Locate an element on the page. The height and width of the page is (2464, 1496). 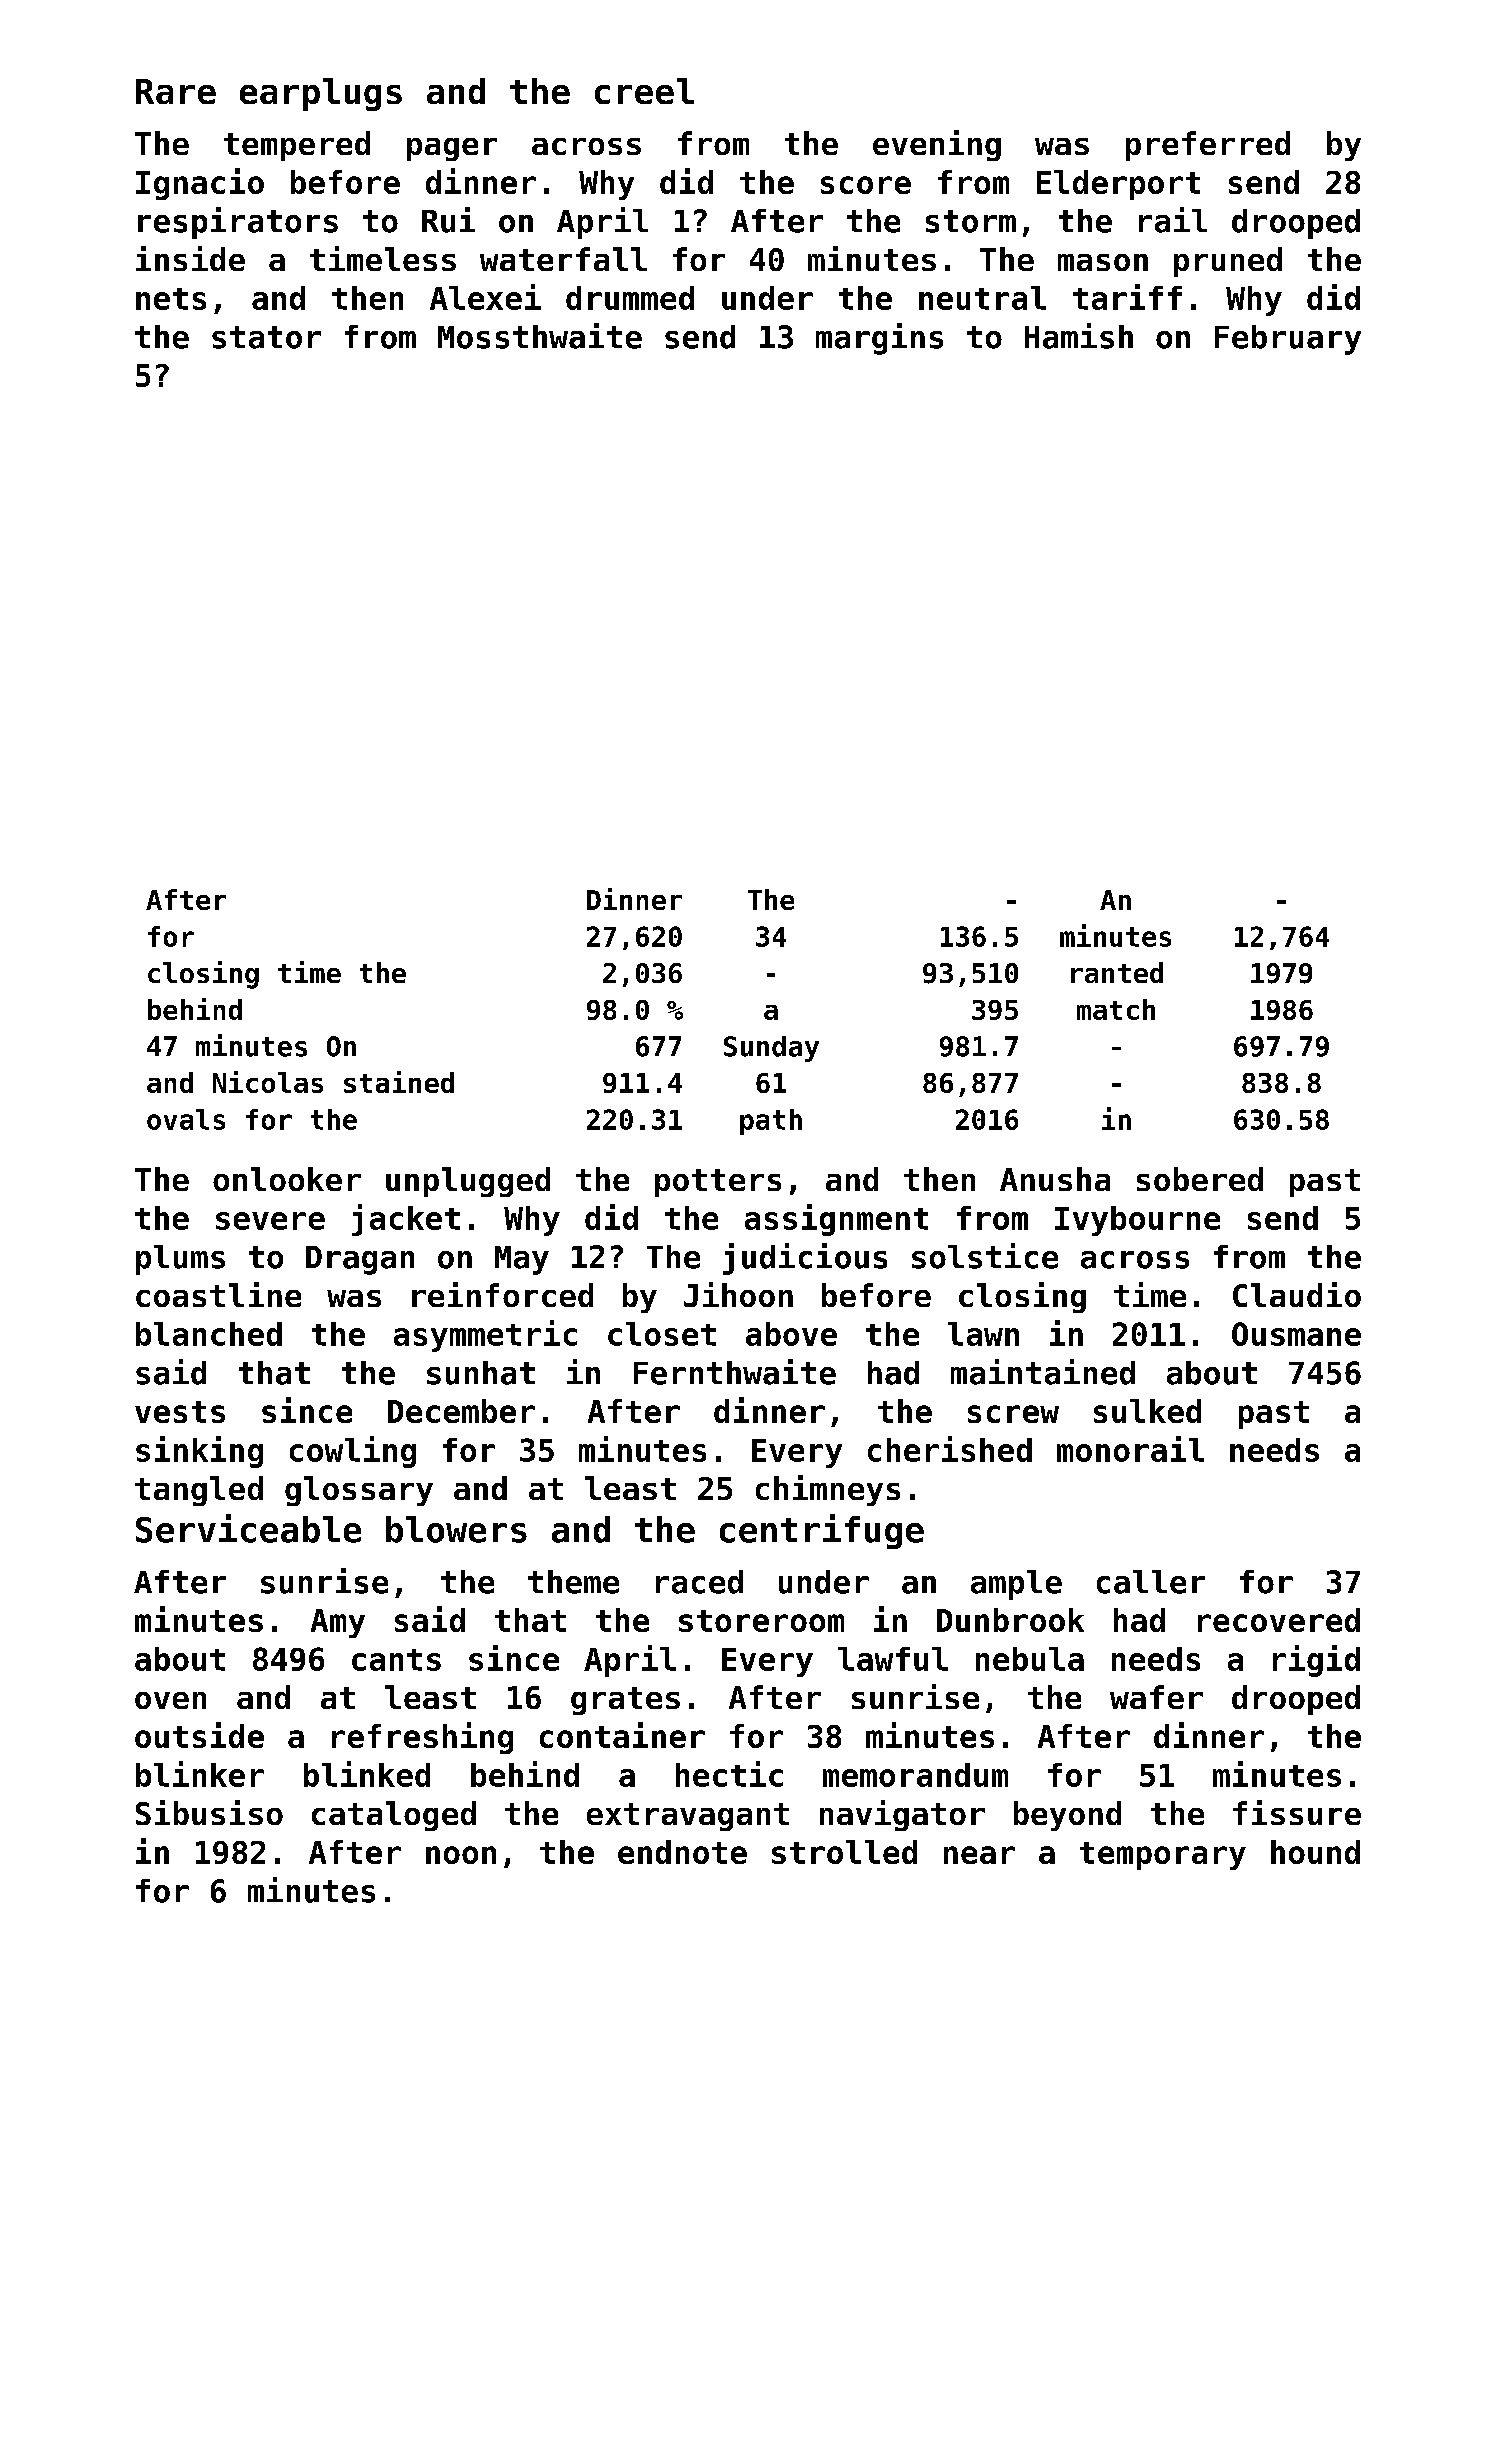
theme is located at coordinates (573, 1582).
